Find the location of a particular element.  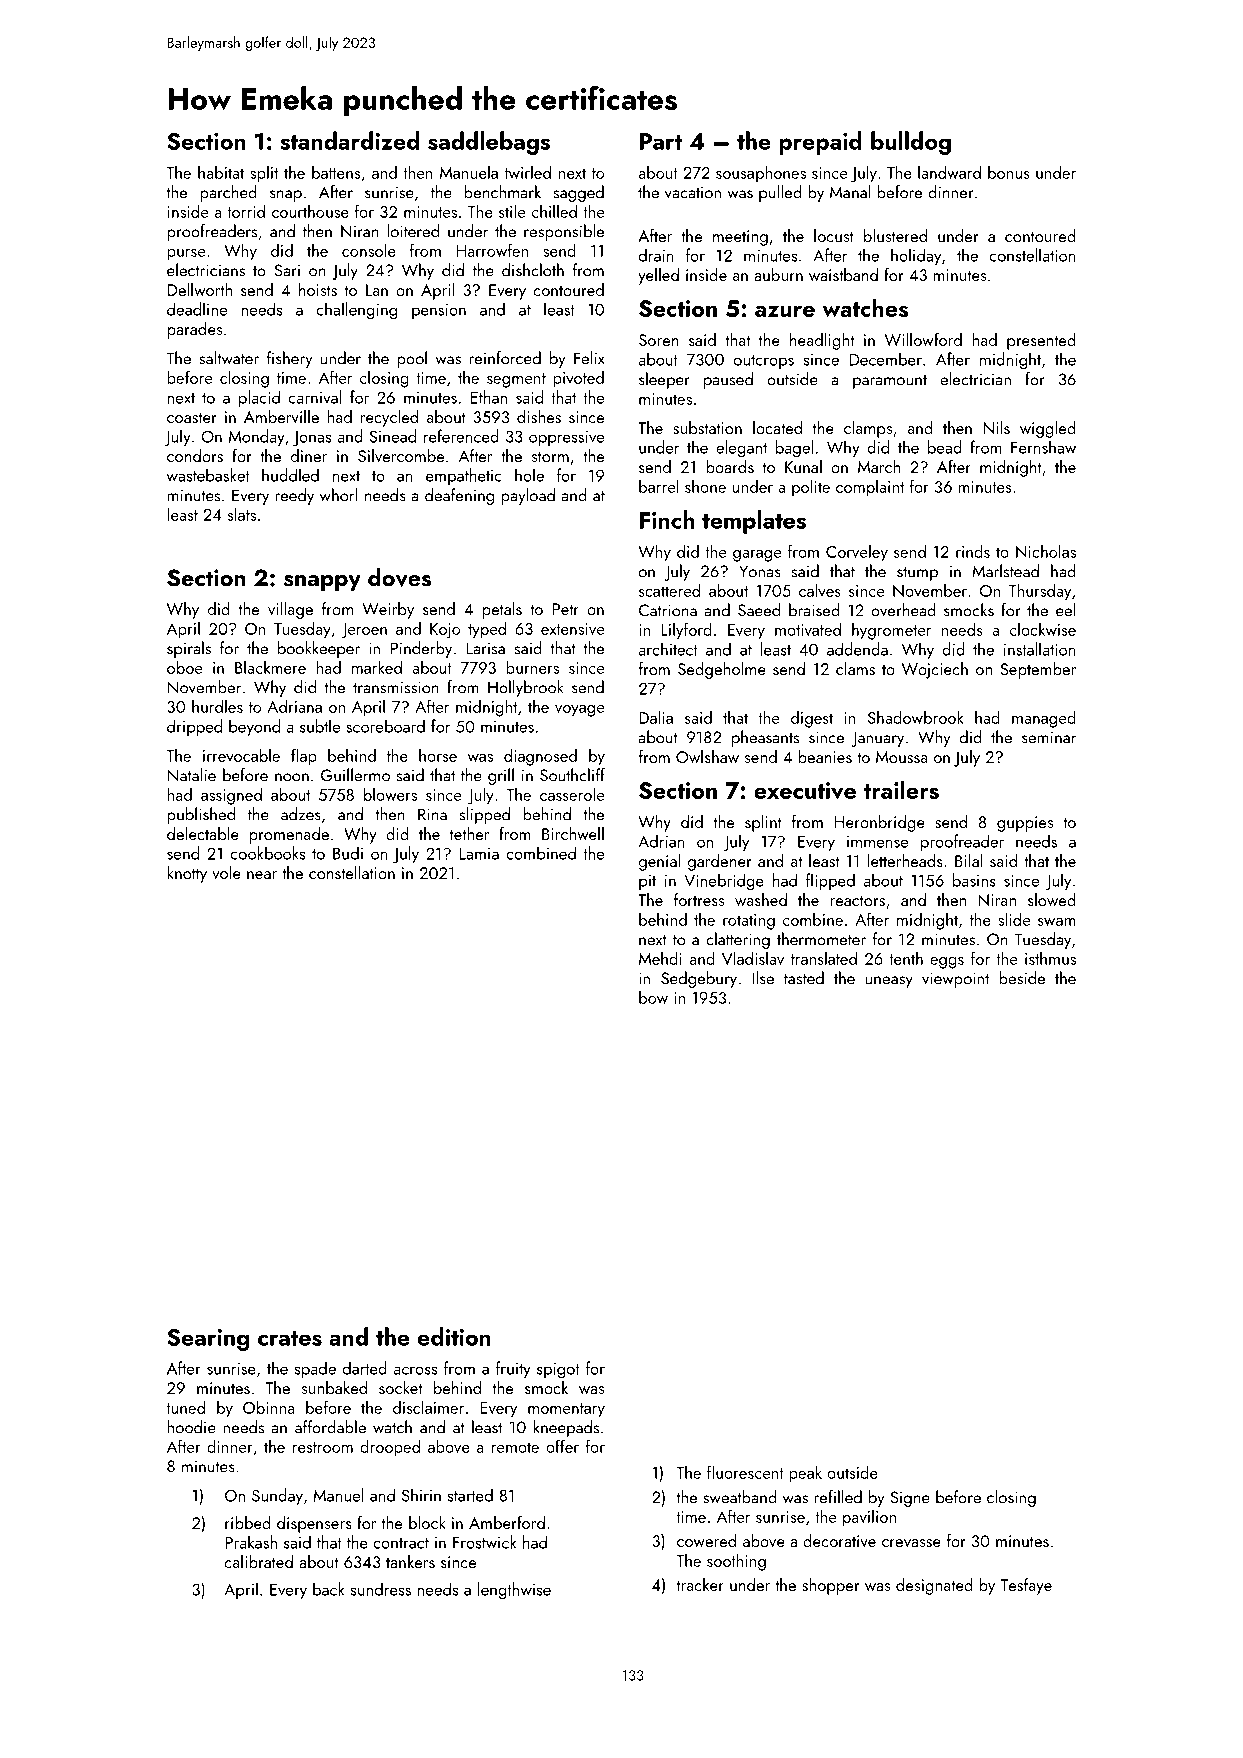

edition is located at coordinates (454, 1336).
